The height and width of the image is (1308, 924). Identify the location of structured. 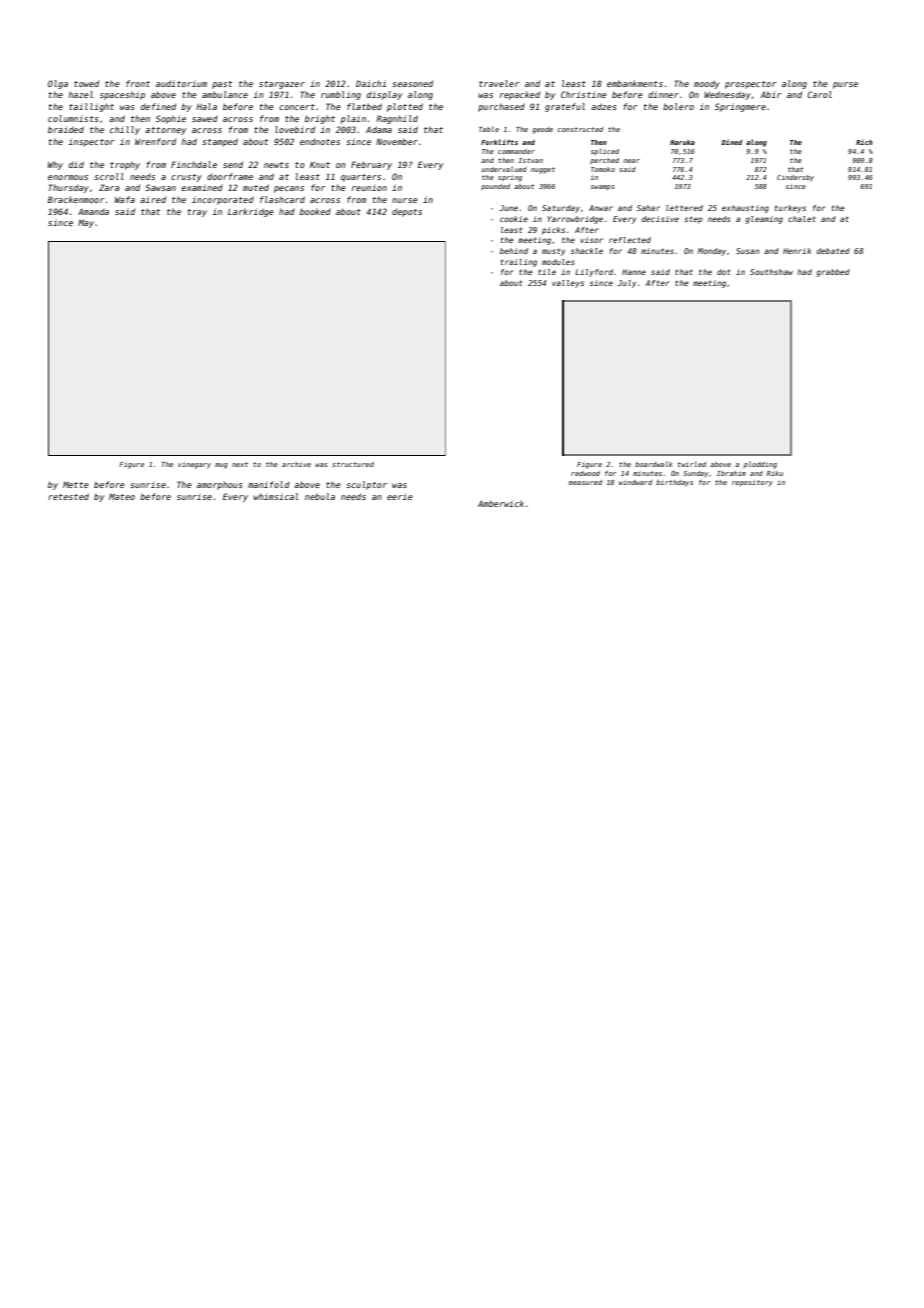
(353, 464).
